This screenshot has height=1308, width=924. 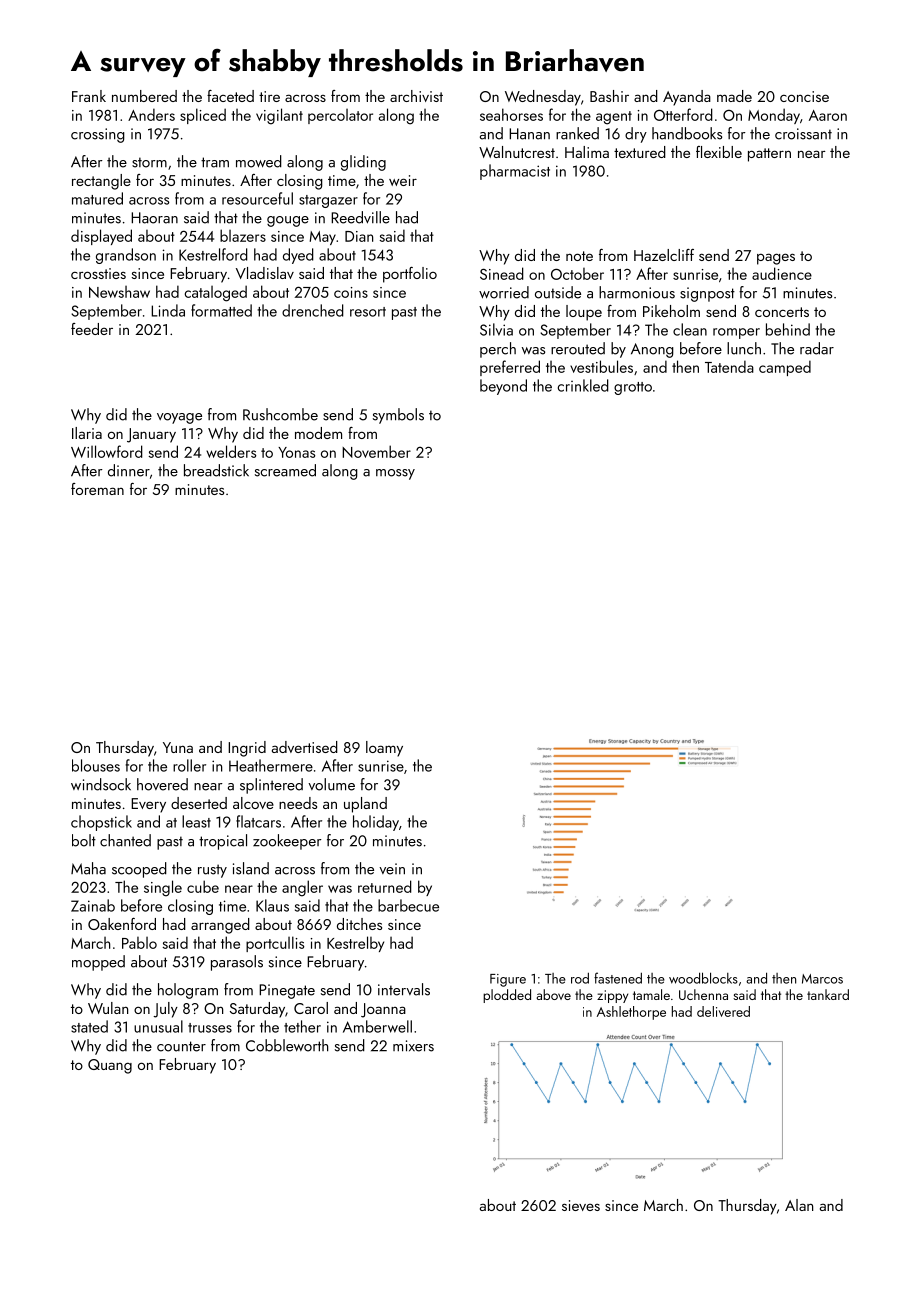 What do you see at coordinates (413, 1046) in the screenshot?
I see `mixers` at bounding box center [413, 1046].
